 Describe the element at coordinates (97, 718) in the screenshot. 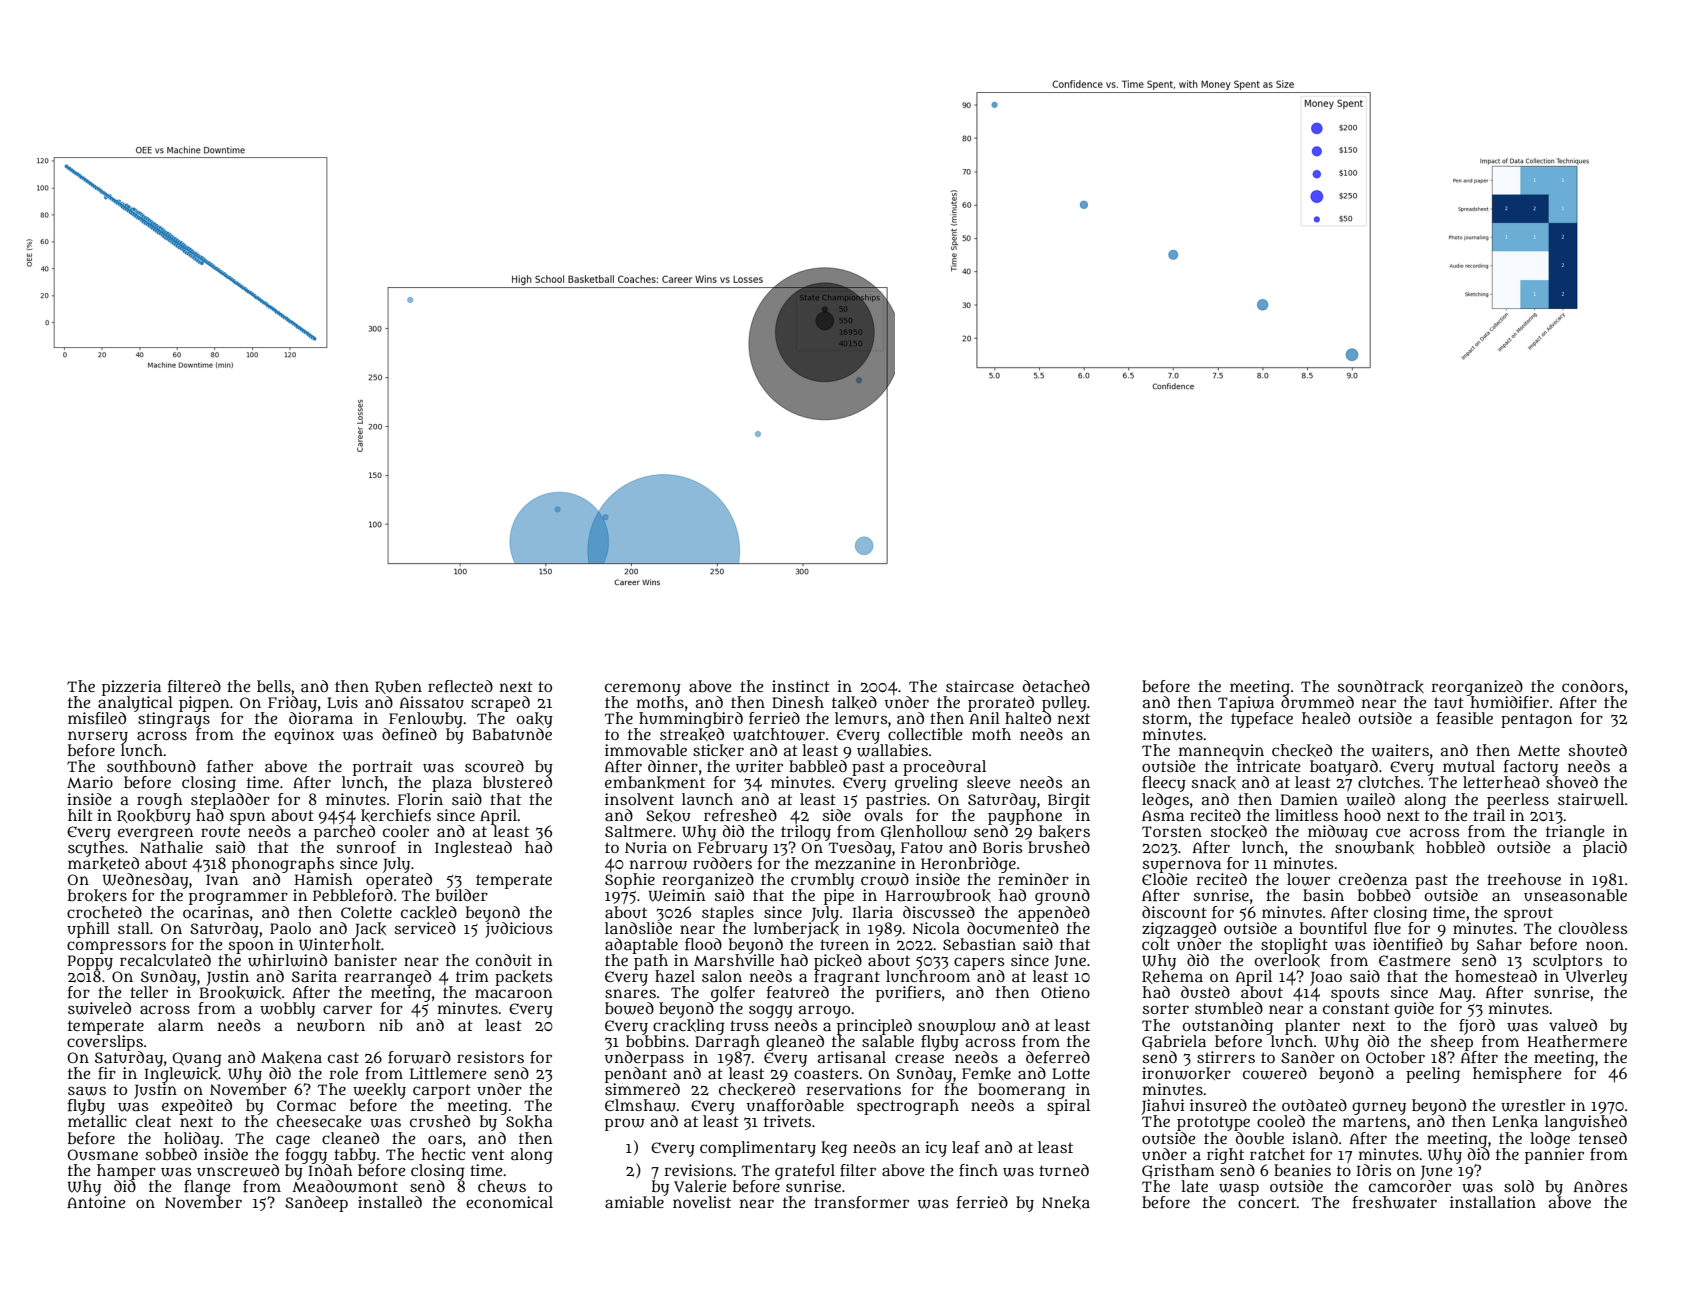

I see `misfiled` at that location.
